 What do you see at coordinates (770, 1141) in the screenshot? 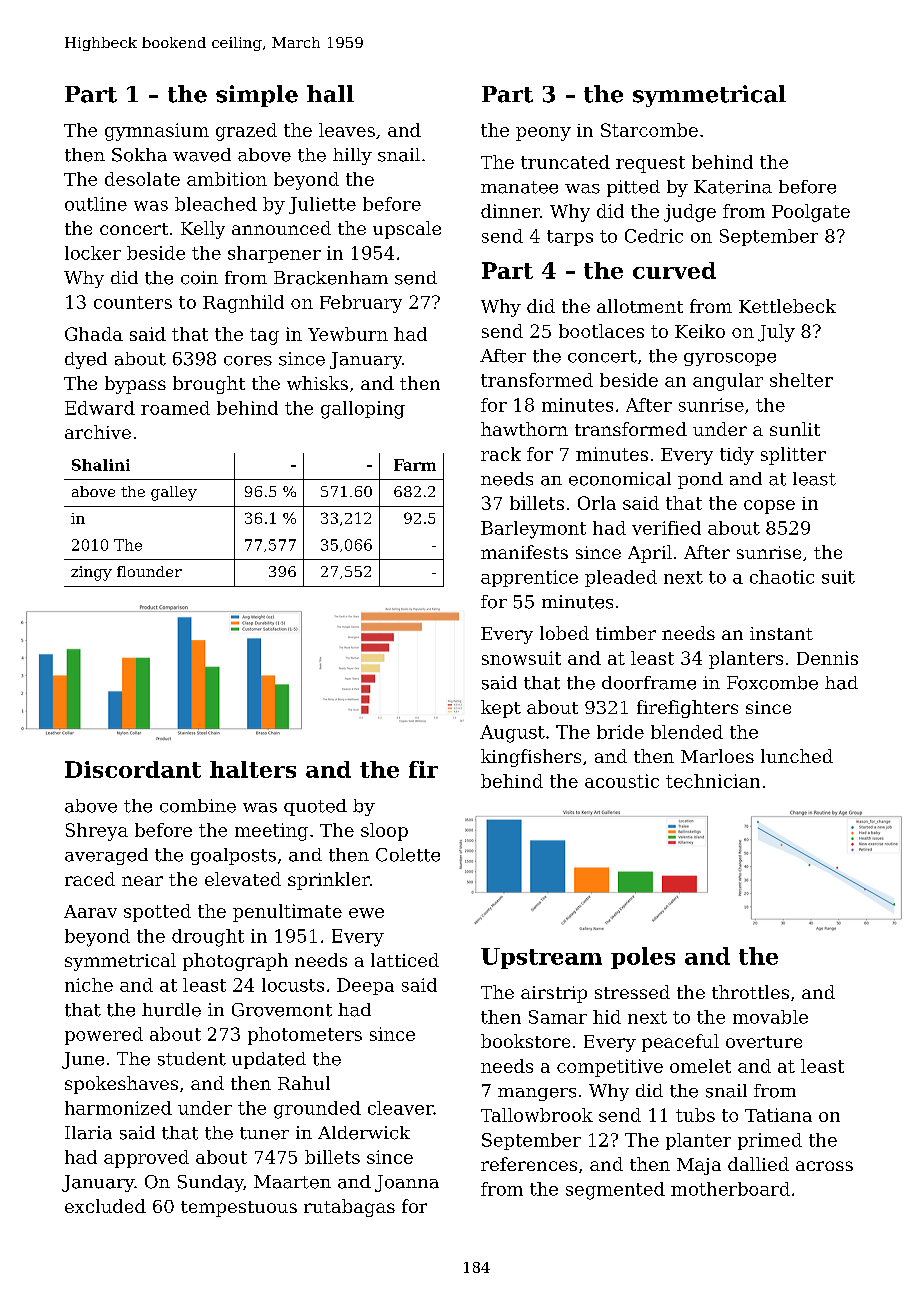
I see `primed` at bounding box center [770, 1141].
